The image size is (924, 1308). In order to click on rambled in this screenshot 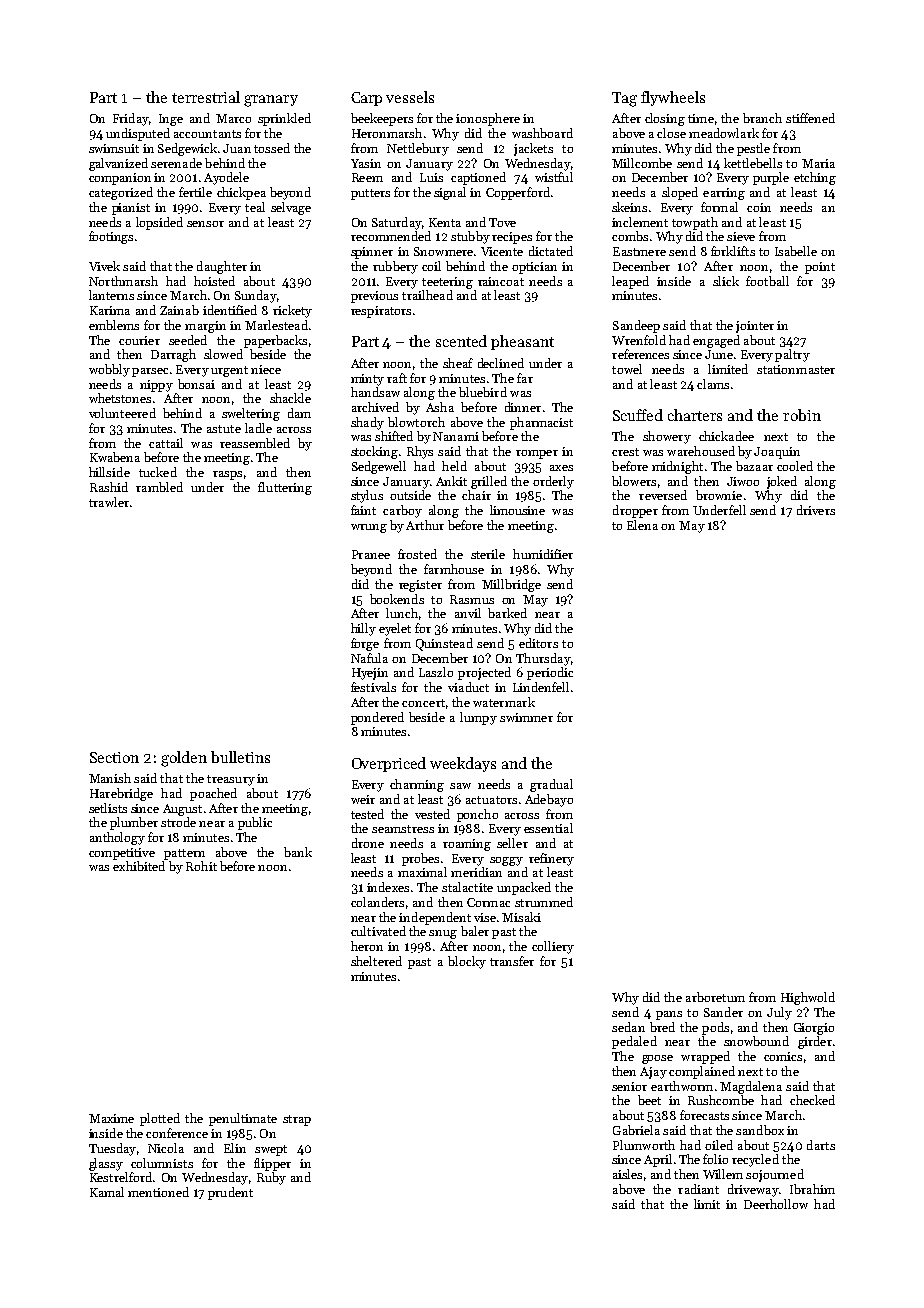, I will do `click(159, 487)`.
